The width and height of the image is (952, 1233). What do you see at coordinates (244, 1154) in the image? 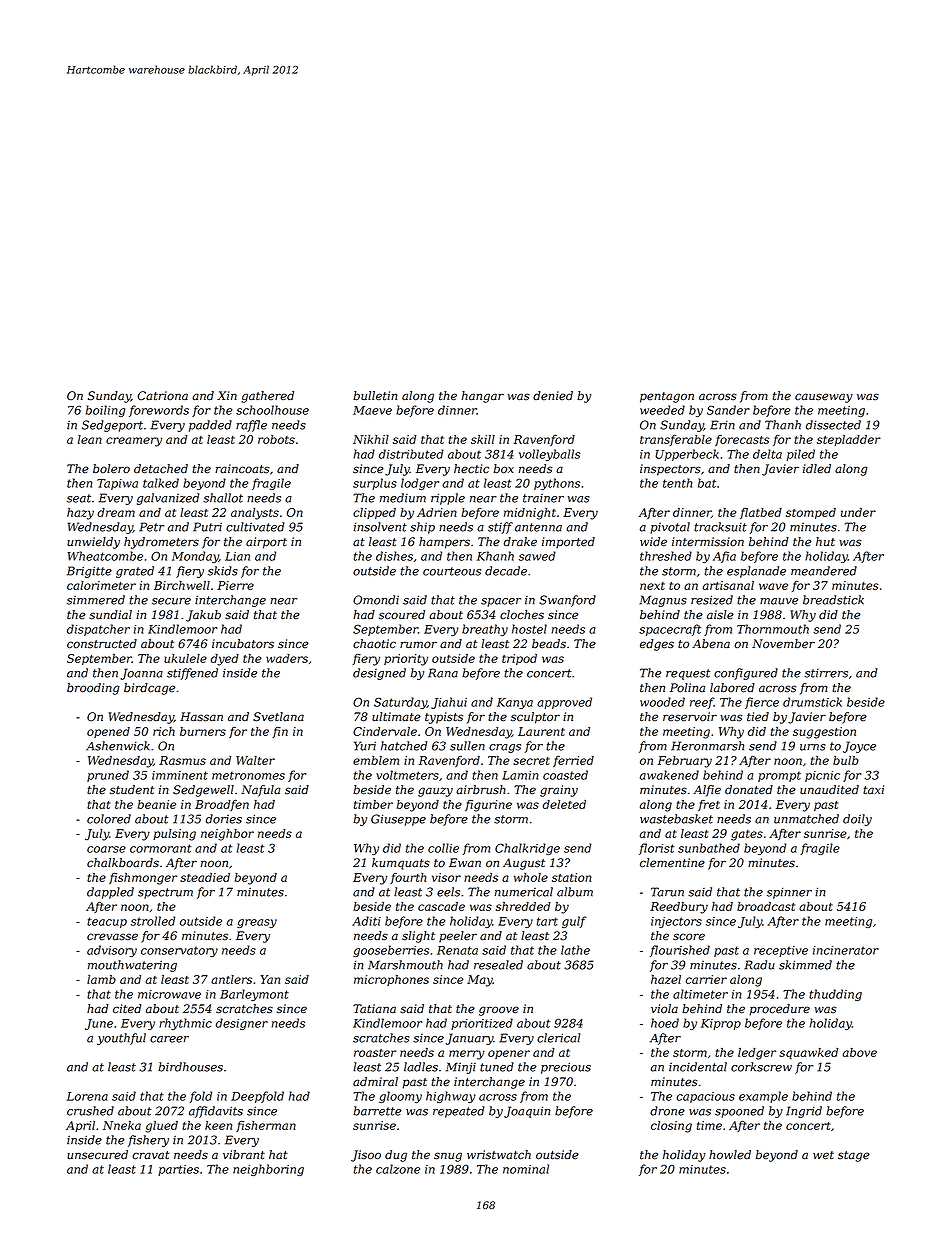
I see `vibrant` at bounding box center [244, 1154].
